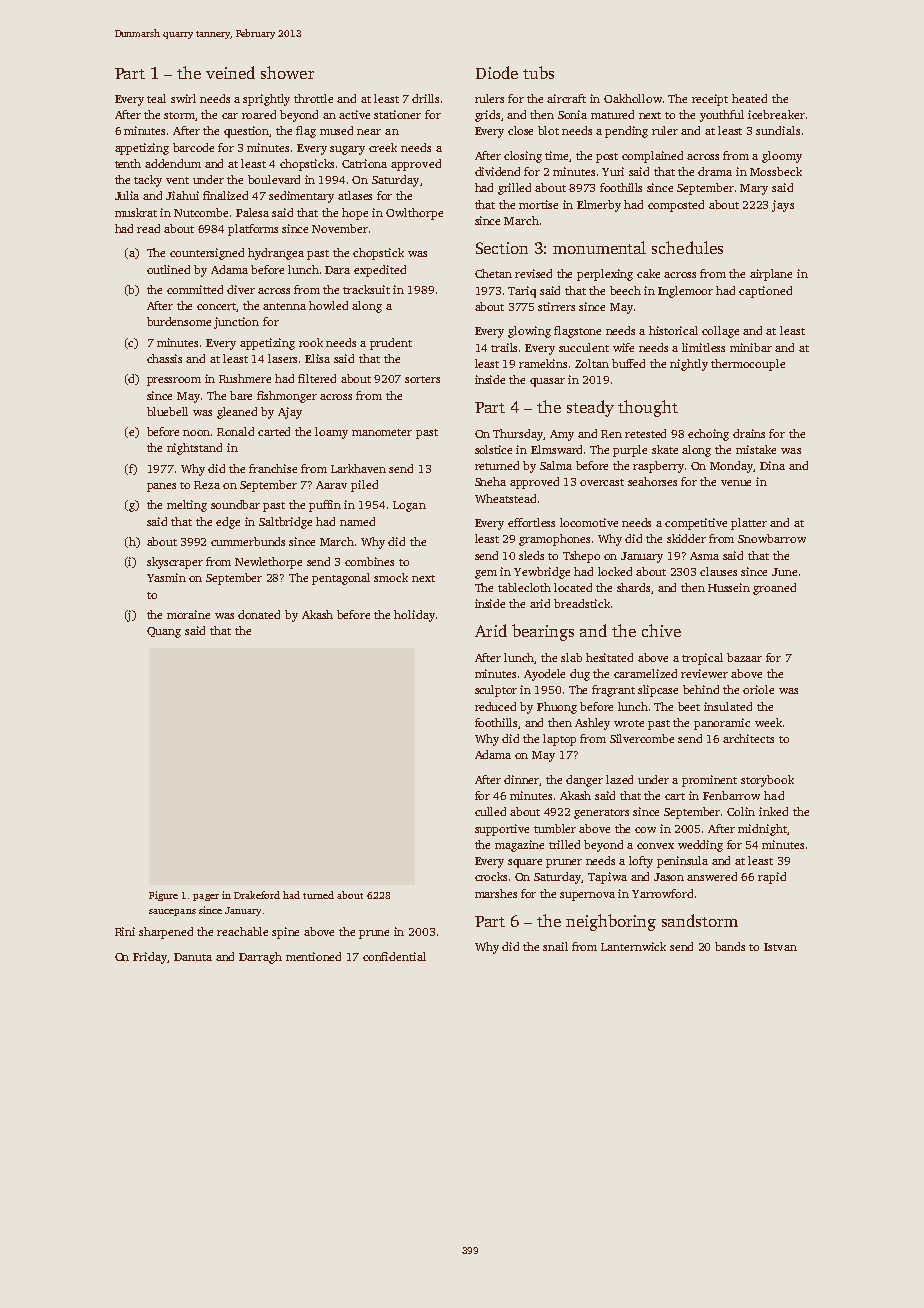  What do you see at coordinates (287, 72) in the screenshot?
I see `shower` at bounding box center [287, 72].
